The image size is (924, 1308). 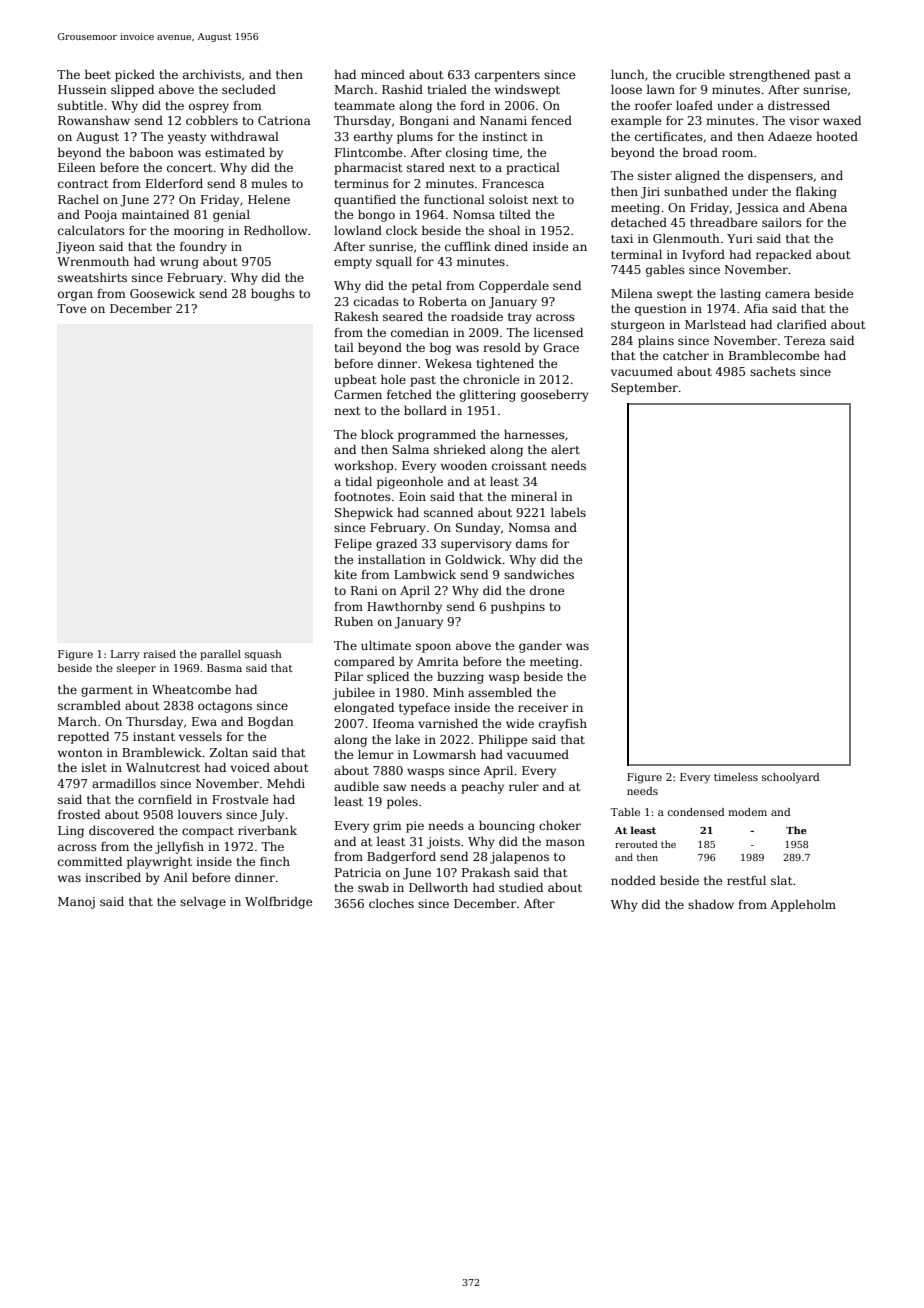 What do you see at coordinates (92, 277) in the screenshot?
I see `sweatshirts` at bounding box center [92, 277].
